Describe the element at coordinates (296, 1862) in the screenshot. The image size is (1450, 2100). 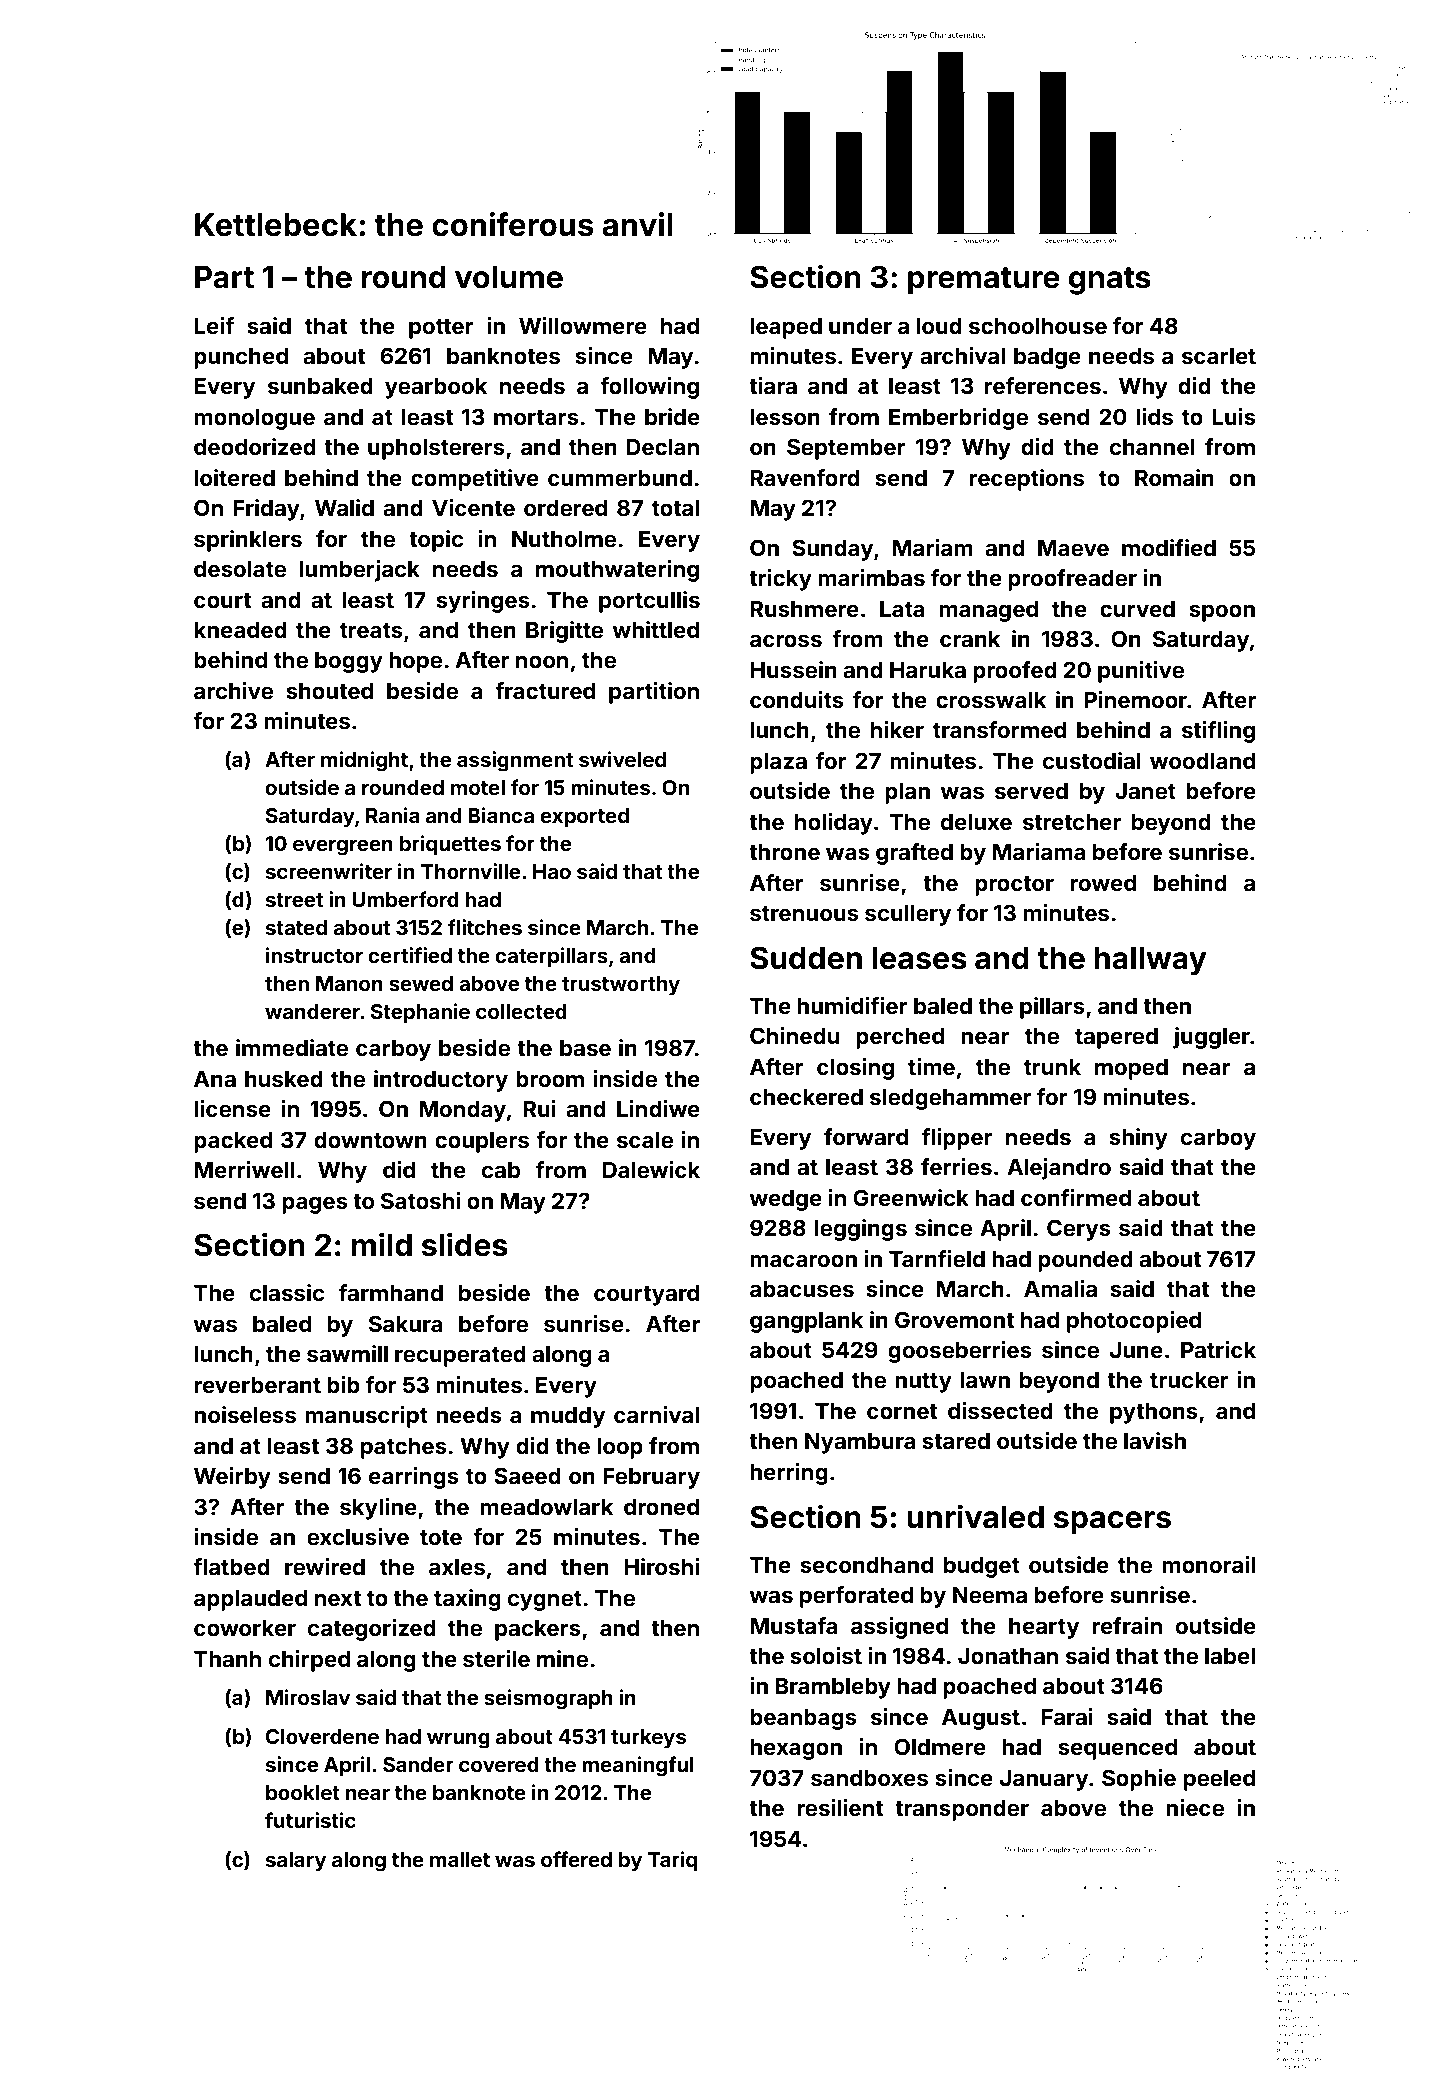
I see `salary` at that location.
